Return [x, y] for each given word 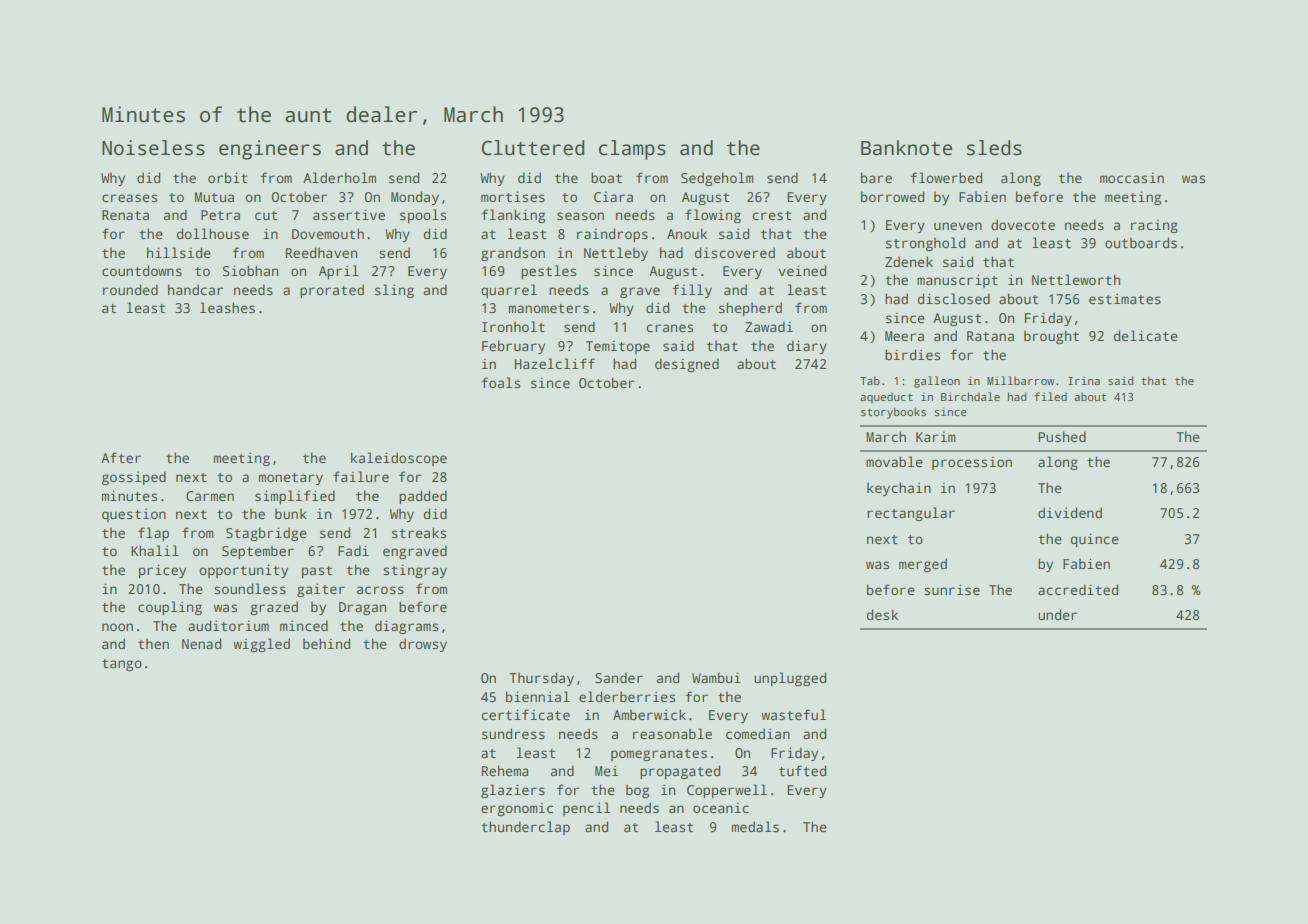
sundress [513, 733]
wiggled [261, 645]
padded [423, 497]
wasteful [793, 714]
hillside [179, 252]
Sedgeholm [717, 179]
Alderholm [339, 177]
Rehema [505, 770]
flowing [713, 216]
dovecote [1023, 224]
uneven [958, 226]
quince [1095, 540]
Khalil [155, 550]
